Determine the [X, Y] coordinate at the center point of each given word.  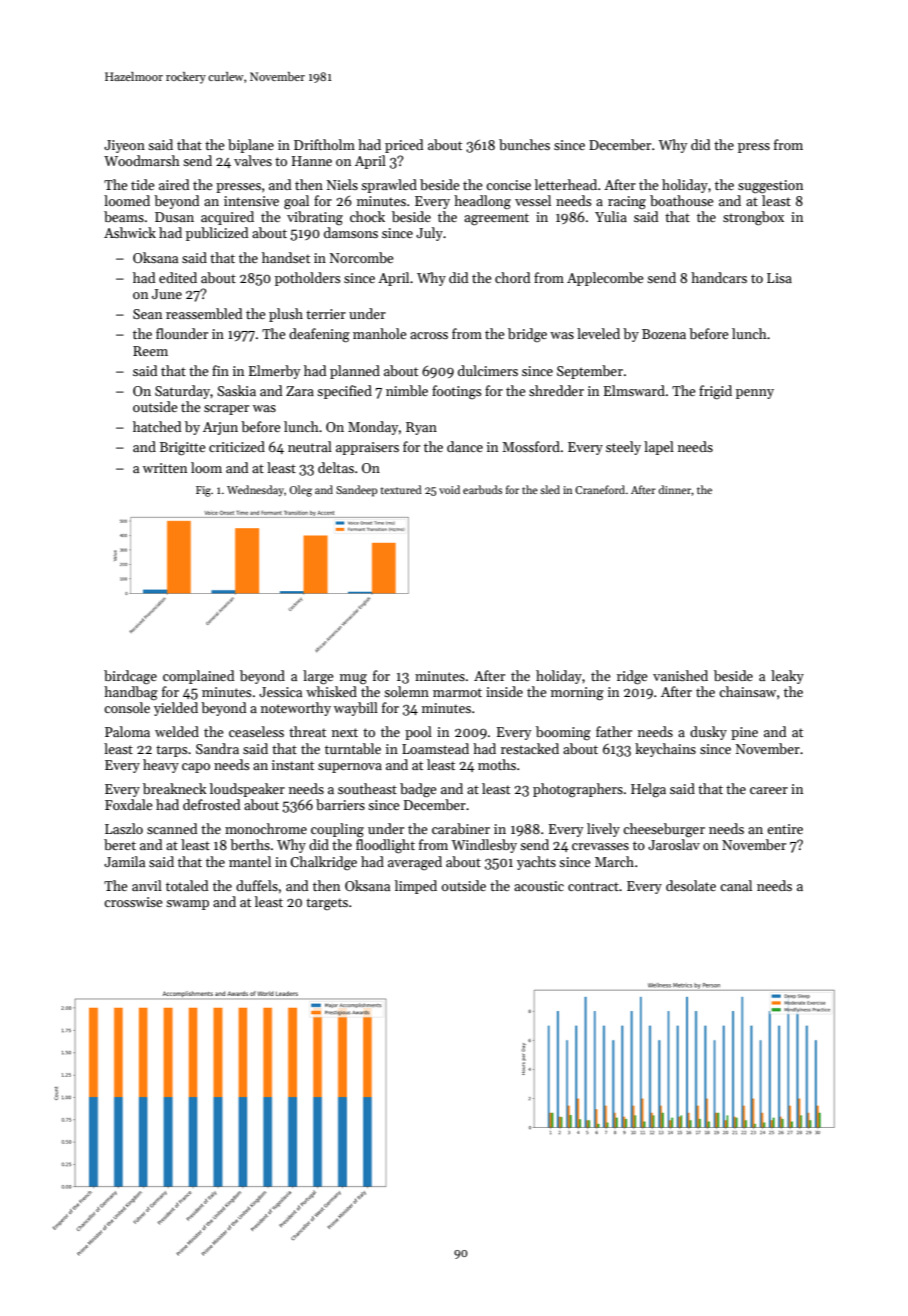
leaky [787, 677]
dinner [675, 489]
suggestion [770, 187]
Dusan [174, 217]
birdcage [130, 677]
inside [504, 691]
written [165, 468]
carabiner [461, 828]
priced [404, 146]
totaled [187, 885]
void [449, 489]
